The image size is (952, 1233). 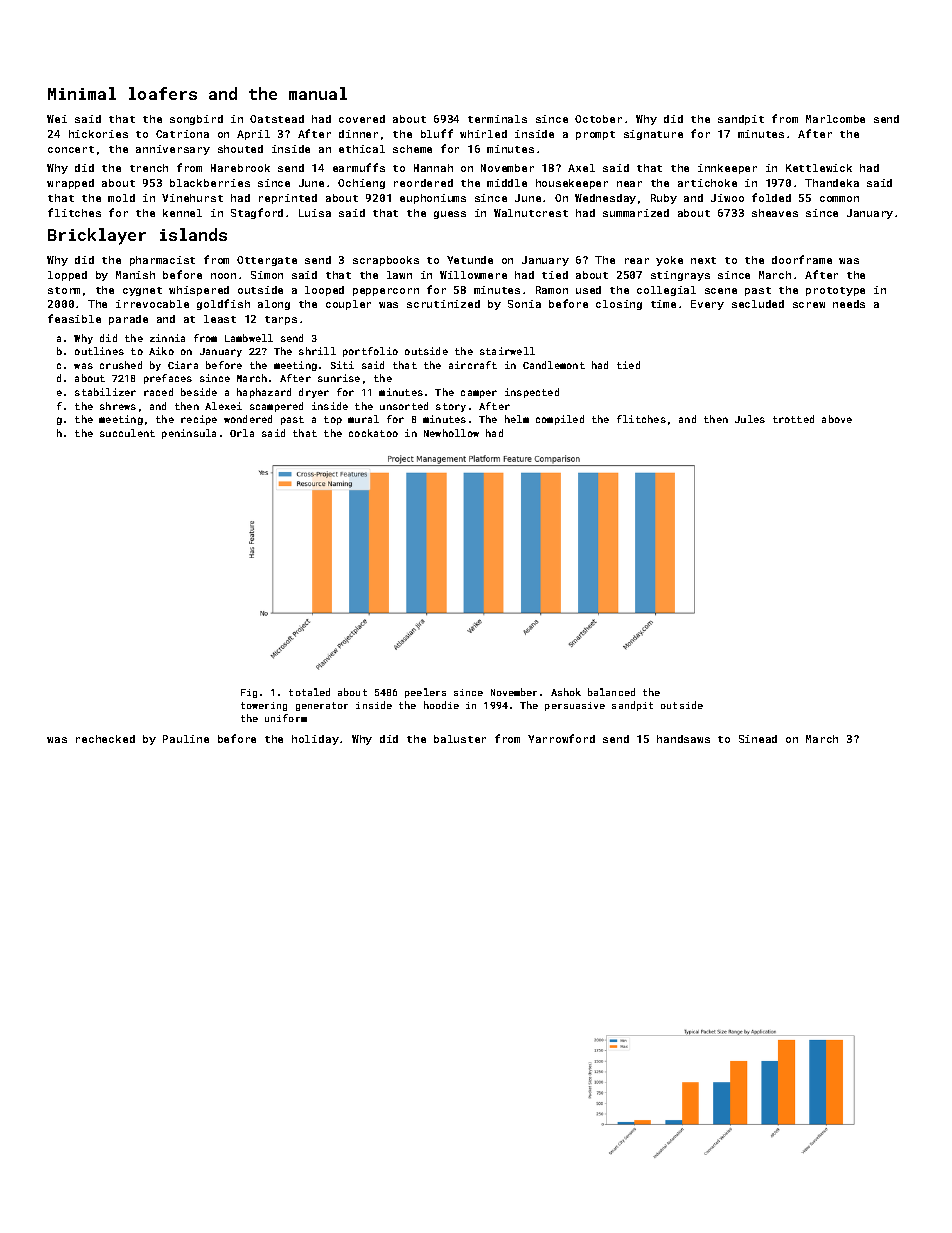 I want to click on housekeeper, so click(x=572, y=184).
